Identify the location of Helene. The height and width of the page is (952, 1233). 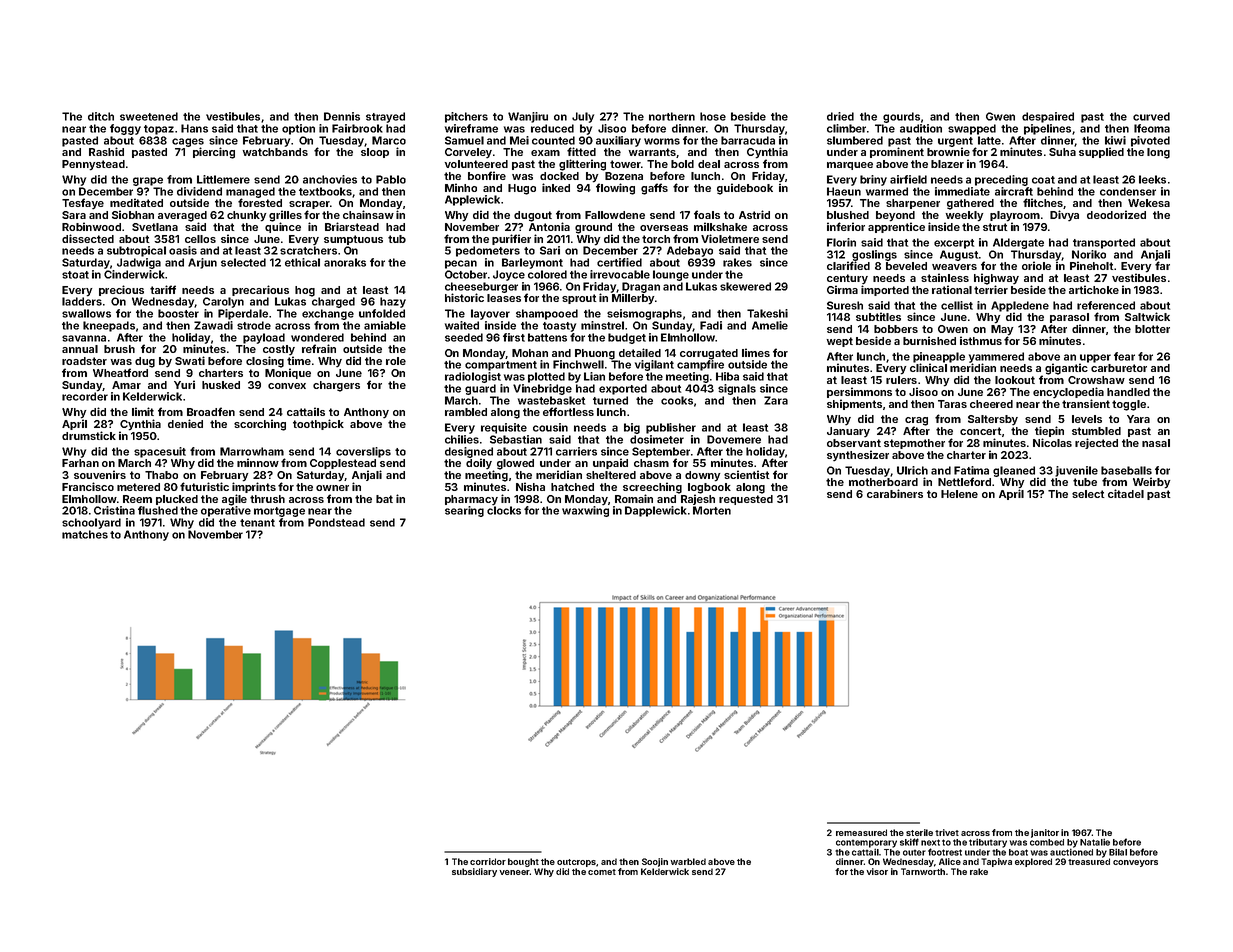
(959, 494).
